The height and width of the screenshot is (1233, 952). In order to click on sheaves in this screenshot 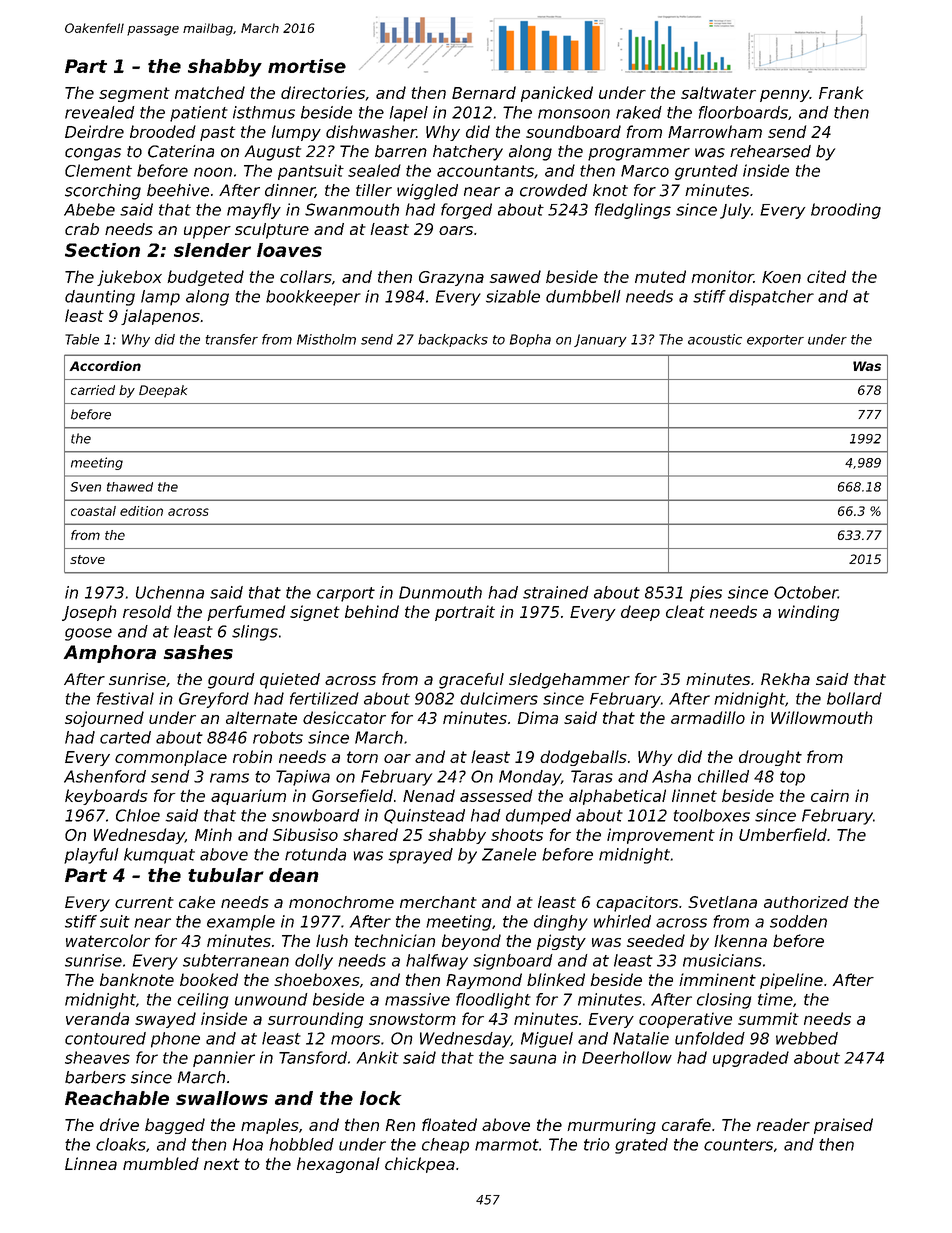, I will do `click(97, 1057)`.
